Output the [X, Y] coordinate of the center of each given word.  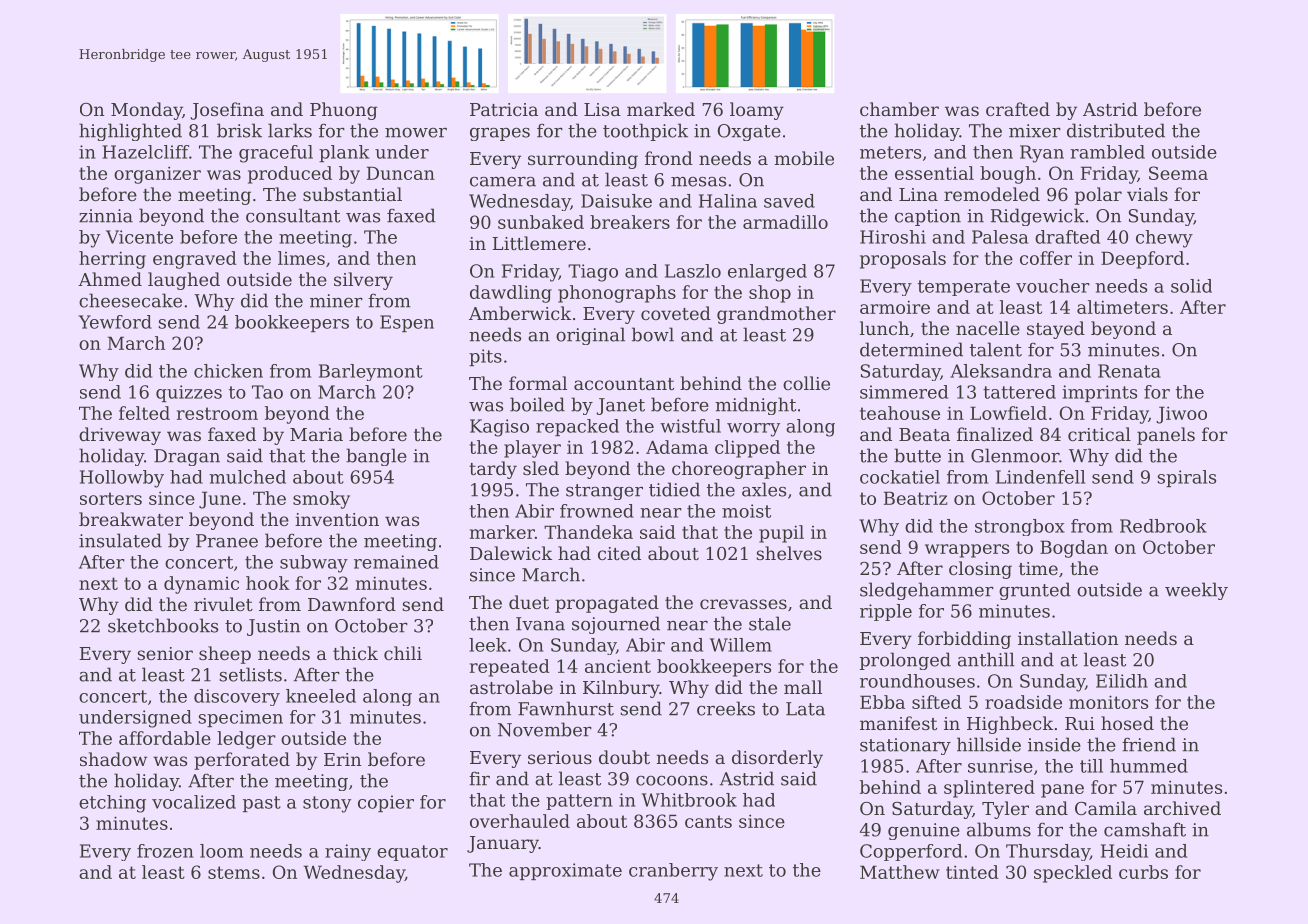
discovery [237, 697]
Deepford [1142, 260]
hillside [989, 744]
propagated [607, 604]
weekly [1196, 591]
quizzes [189, 393]
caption [928, 217]
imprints [1099, 393]
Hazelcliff [145, 152]
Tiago [593, 273]
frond [669, 158]
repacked [577, 427]
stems [234, 872]
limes [301, 258]
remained [396, 562]
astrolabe [511, 687]
